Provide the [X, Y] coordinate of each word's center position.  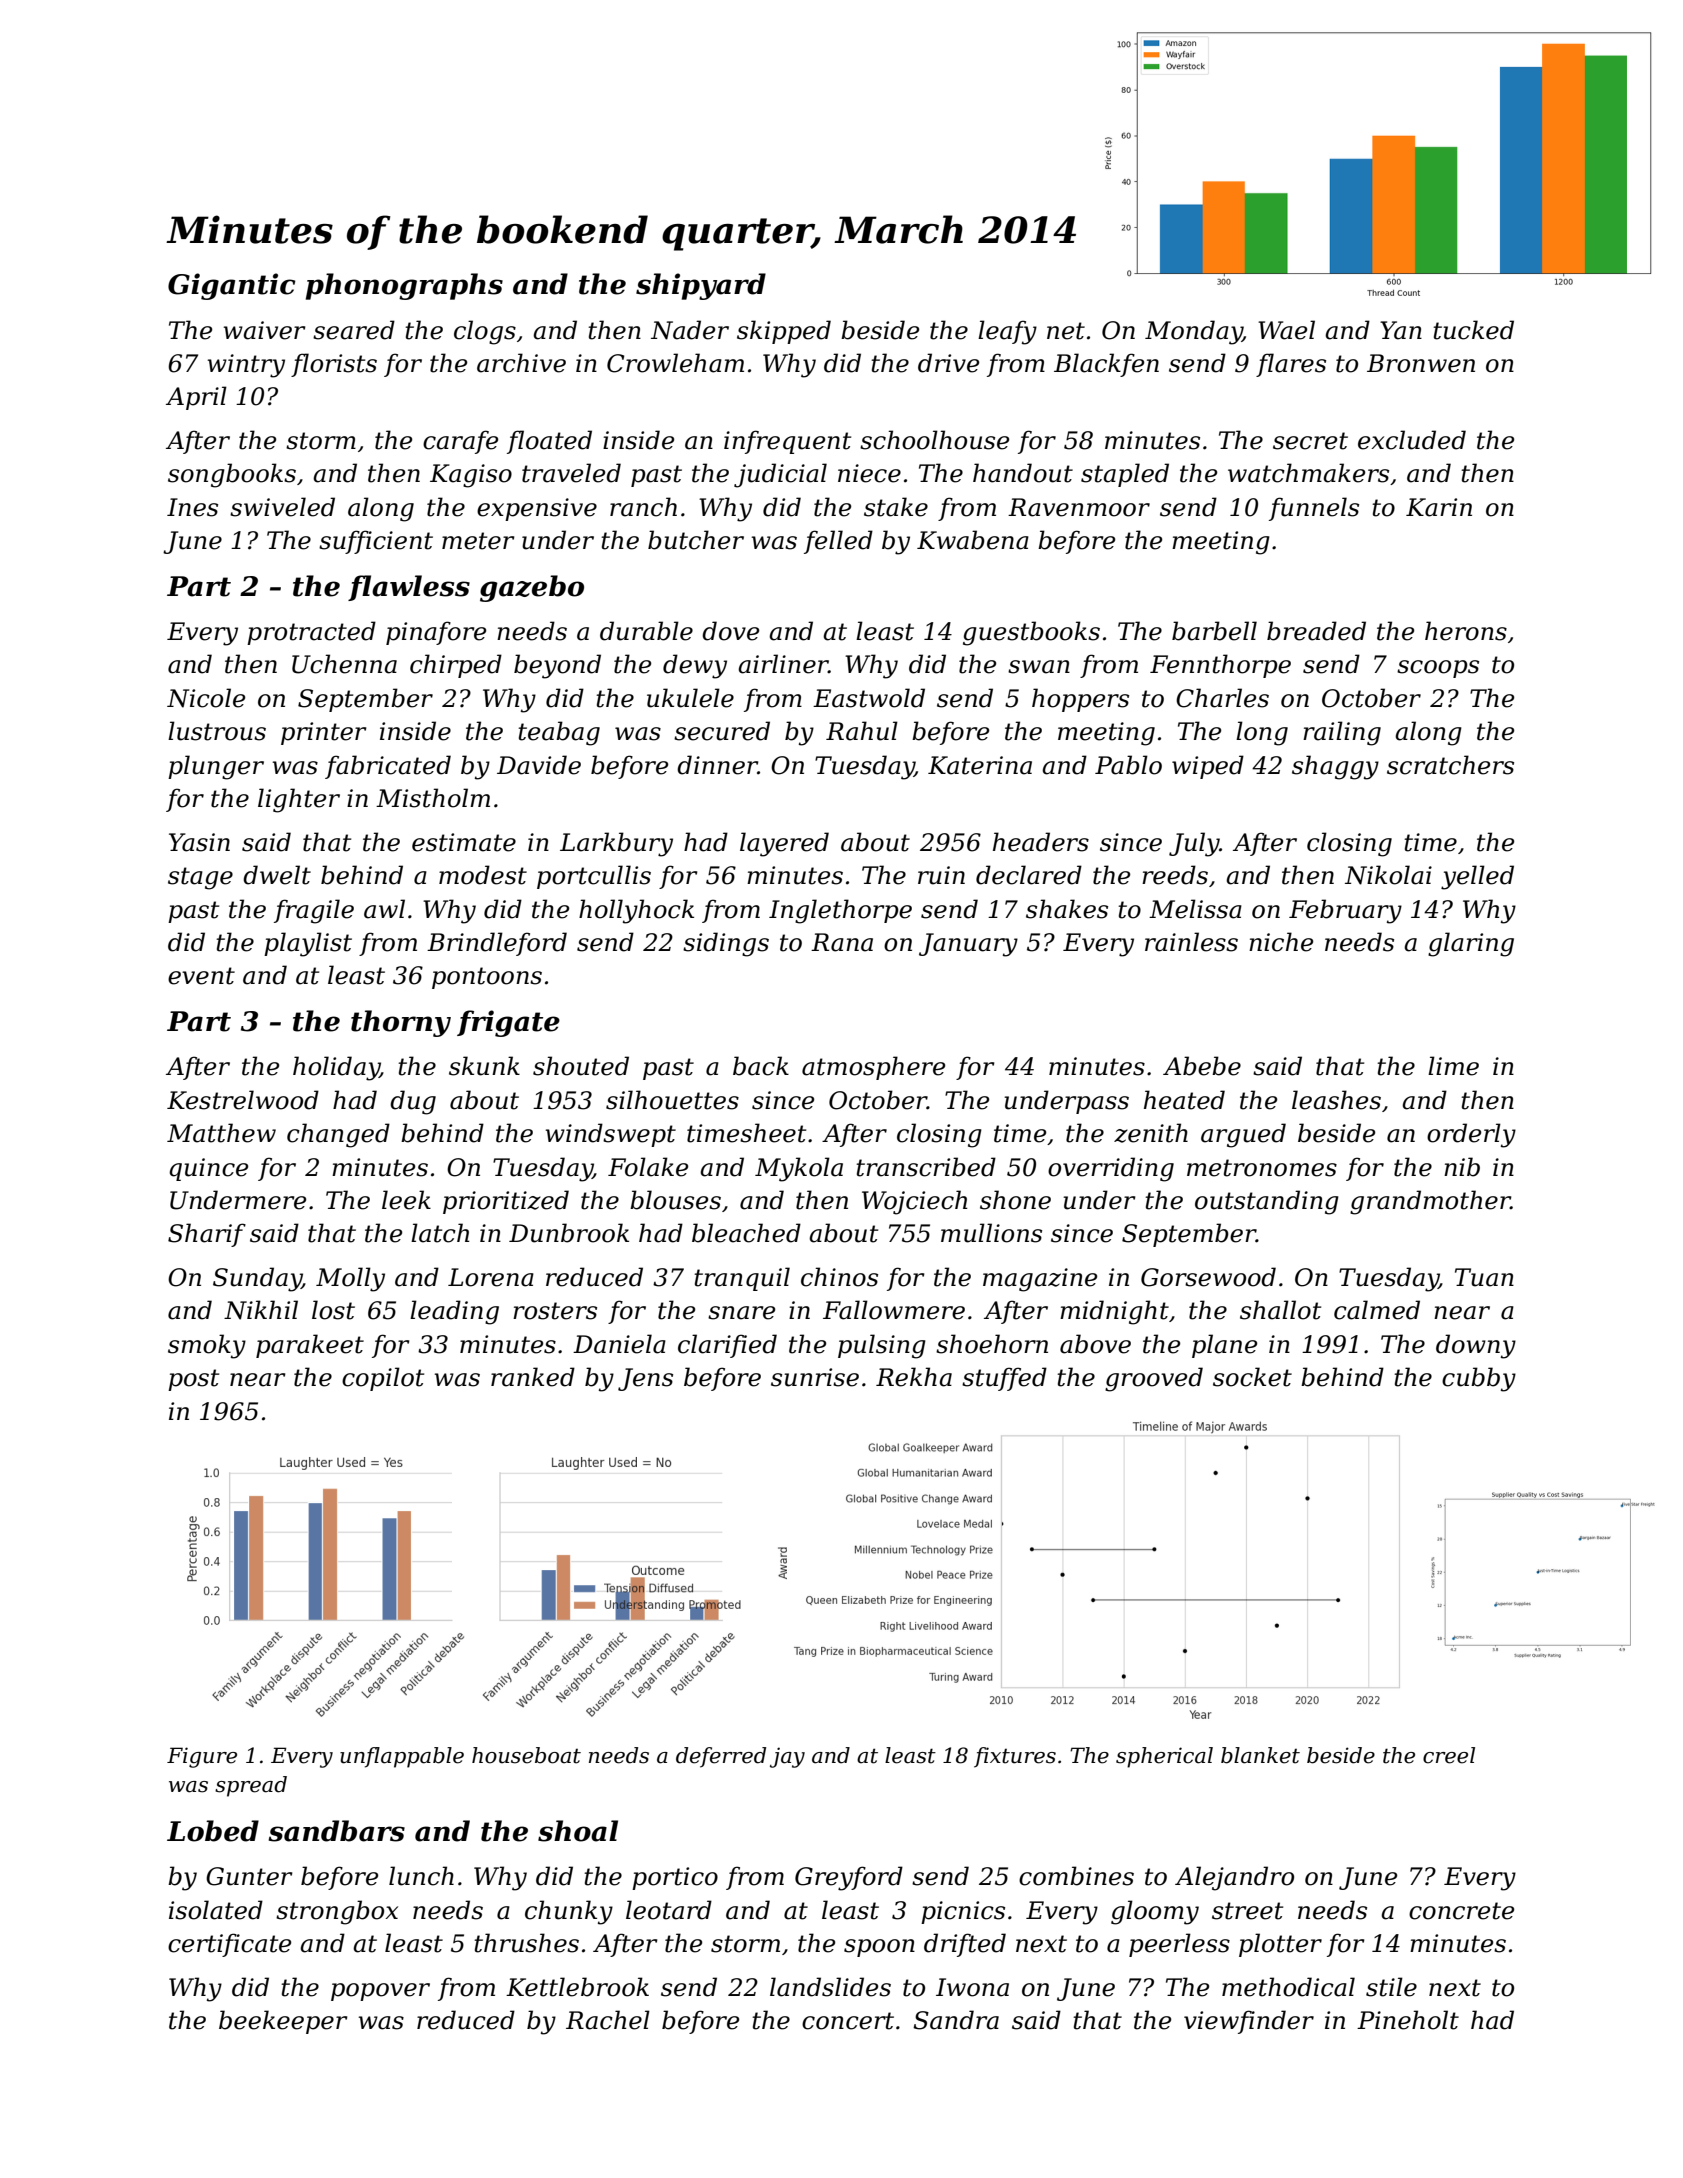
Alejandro [1234, 1878]
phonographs [404, 286]
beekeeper [283, 2022]
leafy [1007, 332]
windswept [610, 1135]
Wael [1286, 330]
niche [1281, 942]
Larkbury [616, 844]
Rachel [608, 2020]
